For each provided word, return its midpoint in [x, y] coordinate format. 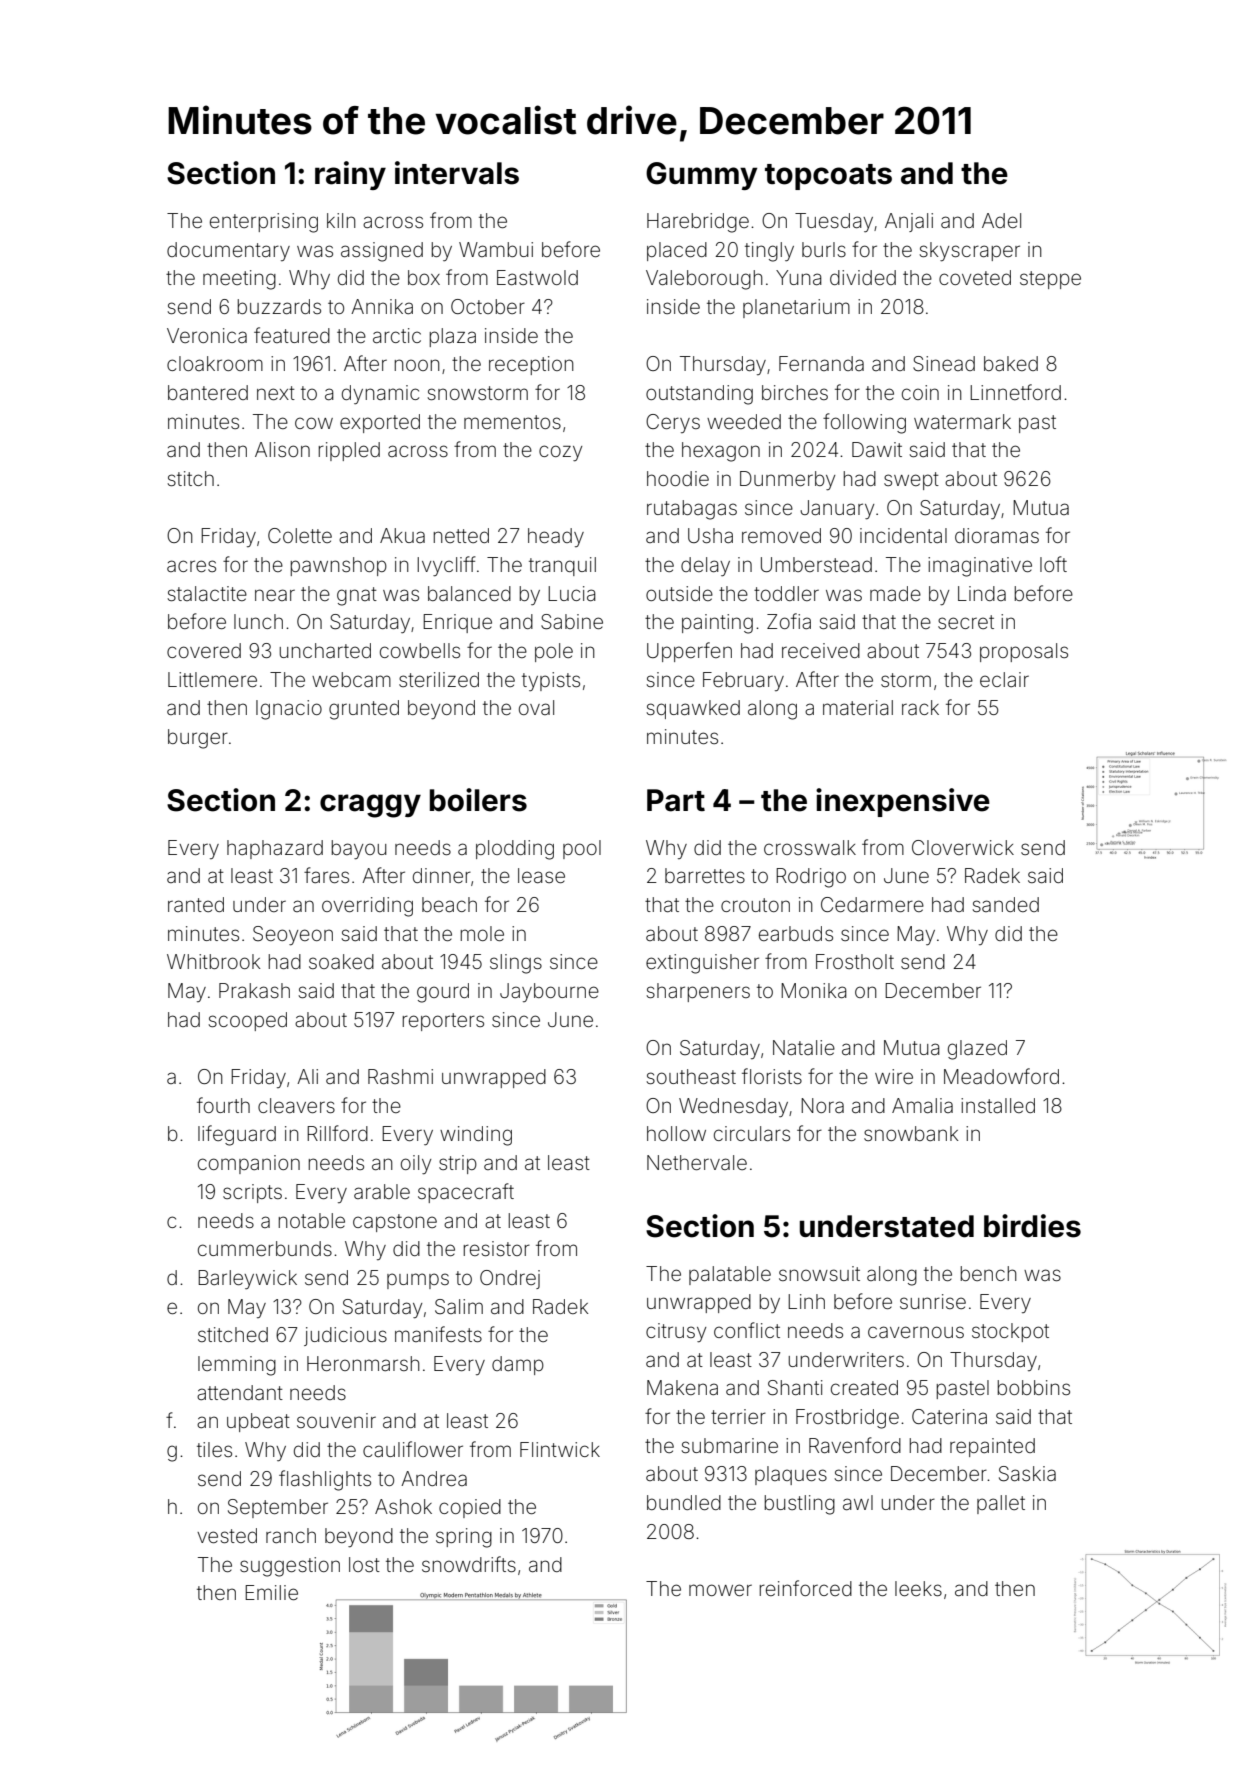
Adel [1001, 220]
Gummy [701, 176]
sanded [1005, 904]
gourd [443, 993]
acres [191, 566]
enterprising [264, 223]
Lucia [572, 593]
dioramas [997, 535]
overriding [367, 907]
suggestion [290, 1567]
